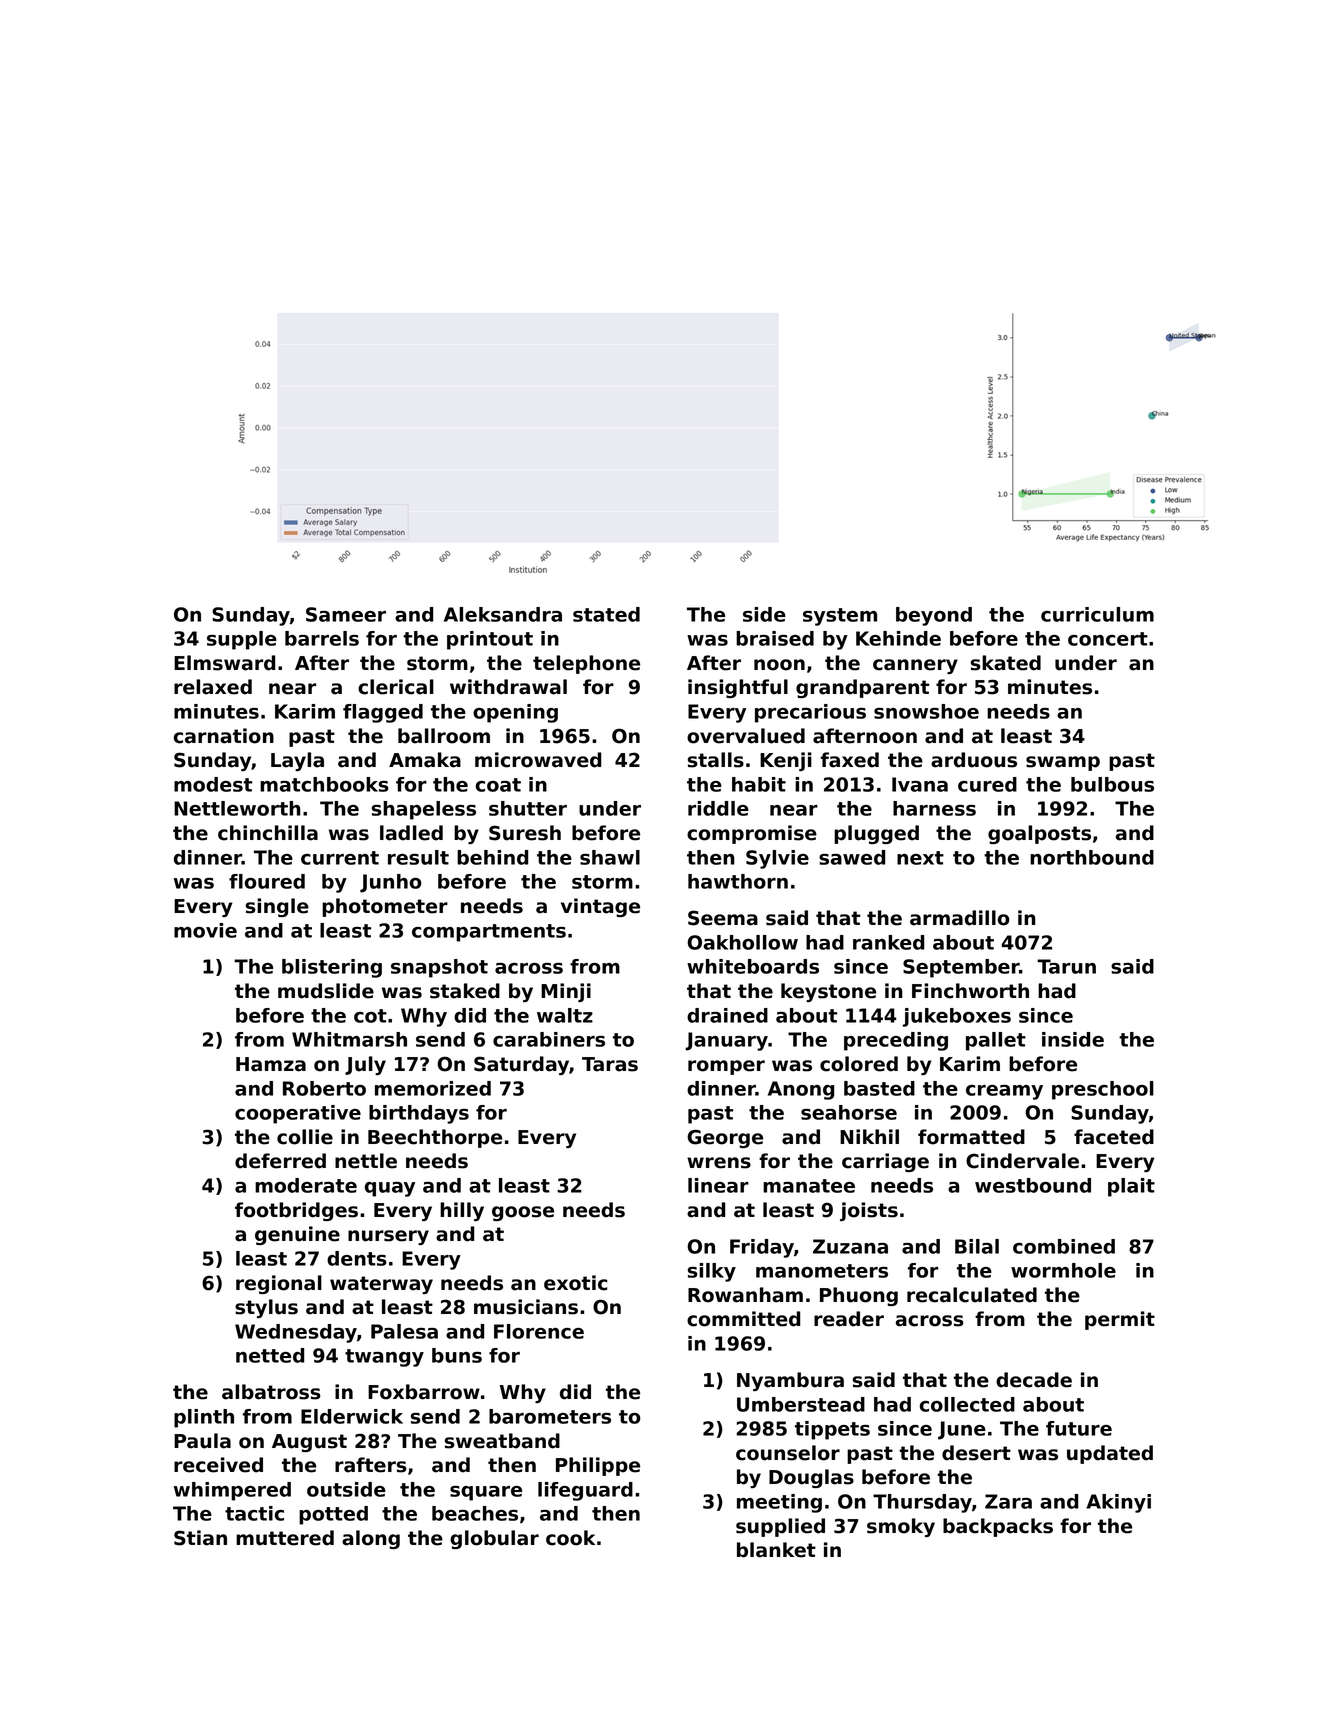  I want to click on nursery, so click(388, 1237).
